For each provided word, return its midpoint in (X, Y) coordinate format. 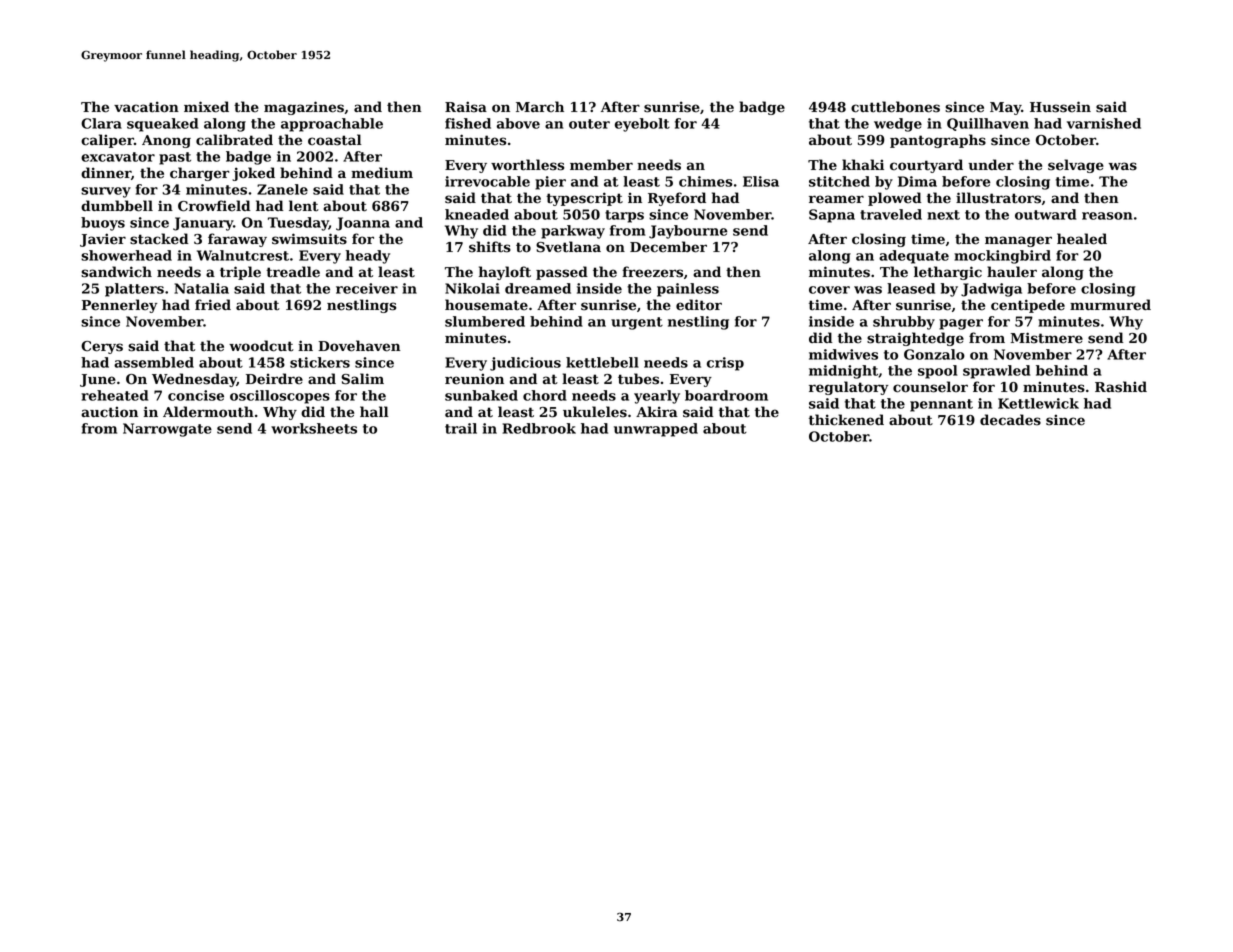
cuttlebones (895, 107)
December (668, 247)
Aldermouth (208, 412)
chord (545, 395)
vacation (146, 107)
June (98, 380)
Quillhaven (988, 124)
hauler (1012, 272)
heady (368, 257)
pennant (941, 405)
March (540, 106)
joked (253, 174)
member (601, 165)
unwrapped (656, 430)
